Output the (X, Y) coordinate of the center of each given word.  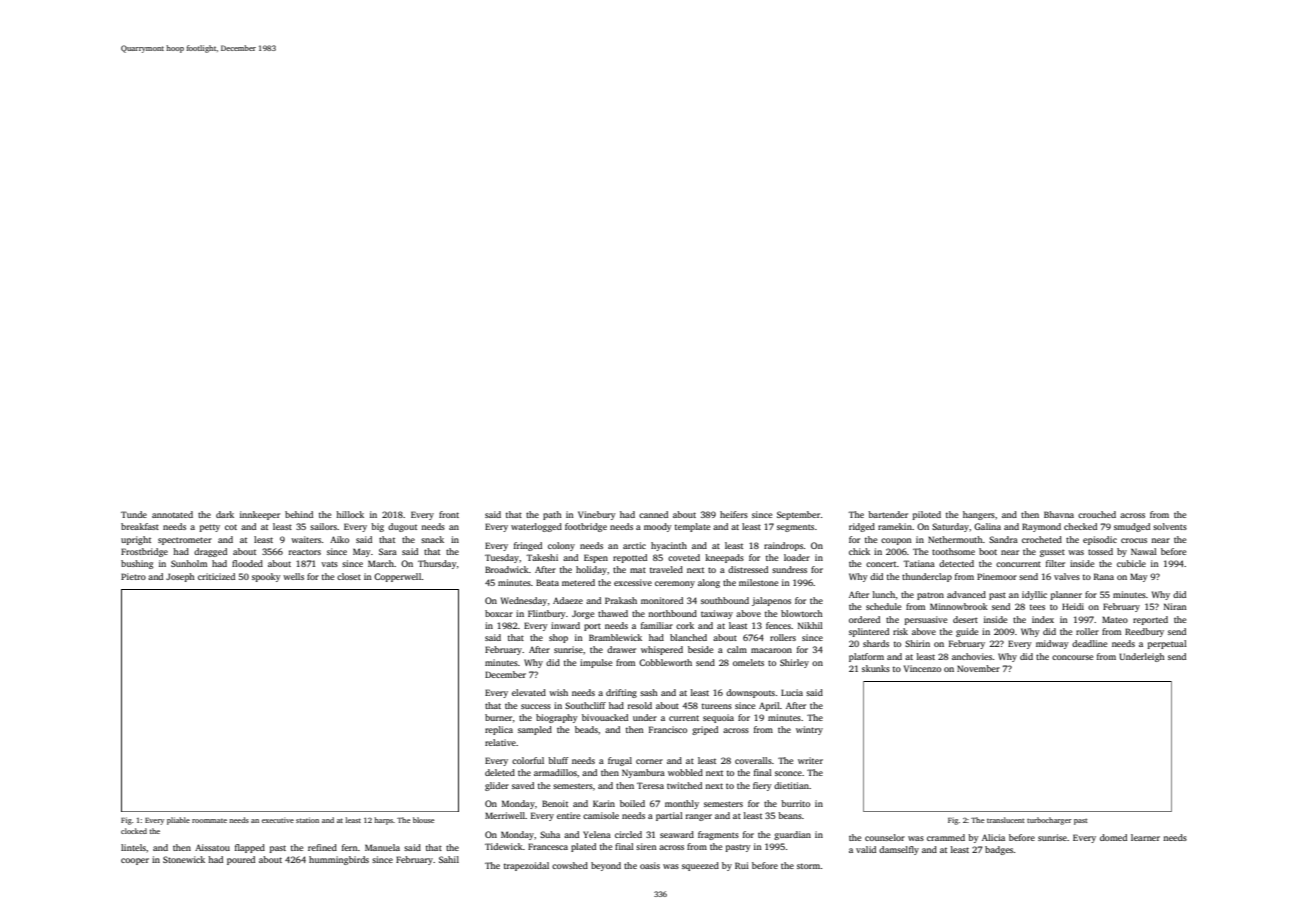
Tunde (134, 514)
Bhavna (1059, 514)
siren (646, 846)
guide (967, 632)
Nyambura (643, 773)
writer (810, 760)
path (552, 515)
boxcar (499, 613)
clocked (134, 831)
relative (500, 742)
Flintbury (547, 614)
